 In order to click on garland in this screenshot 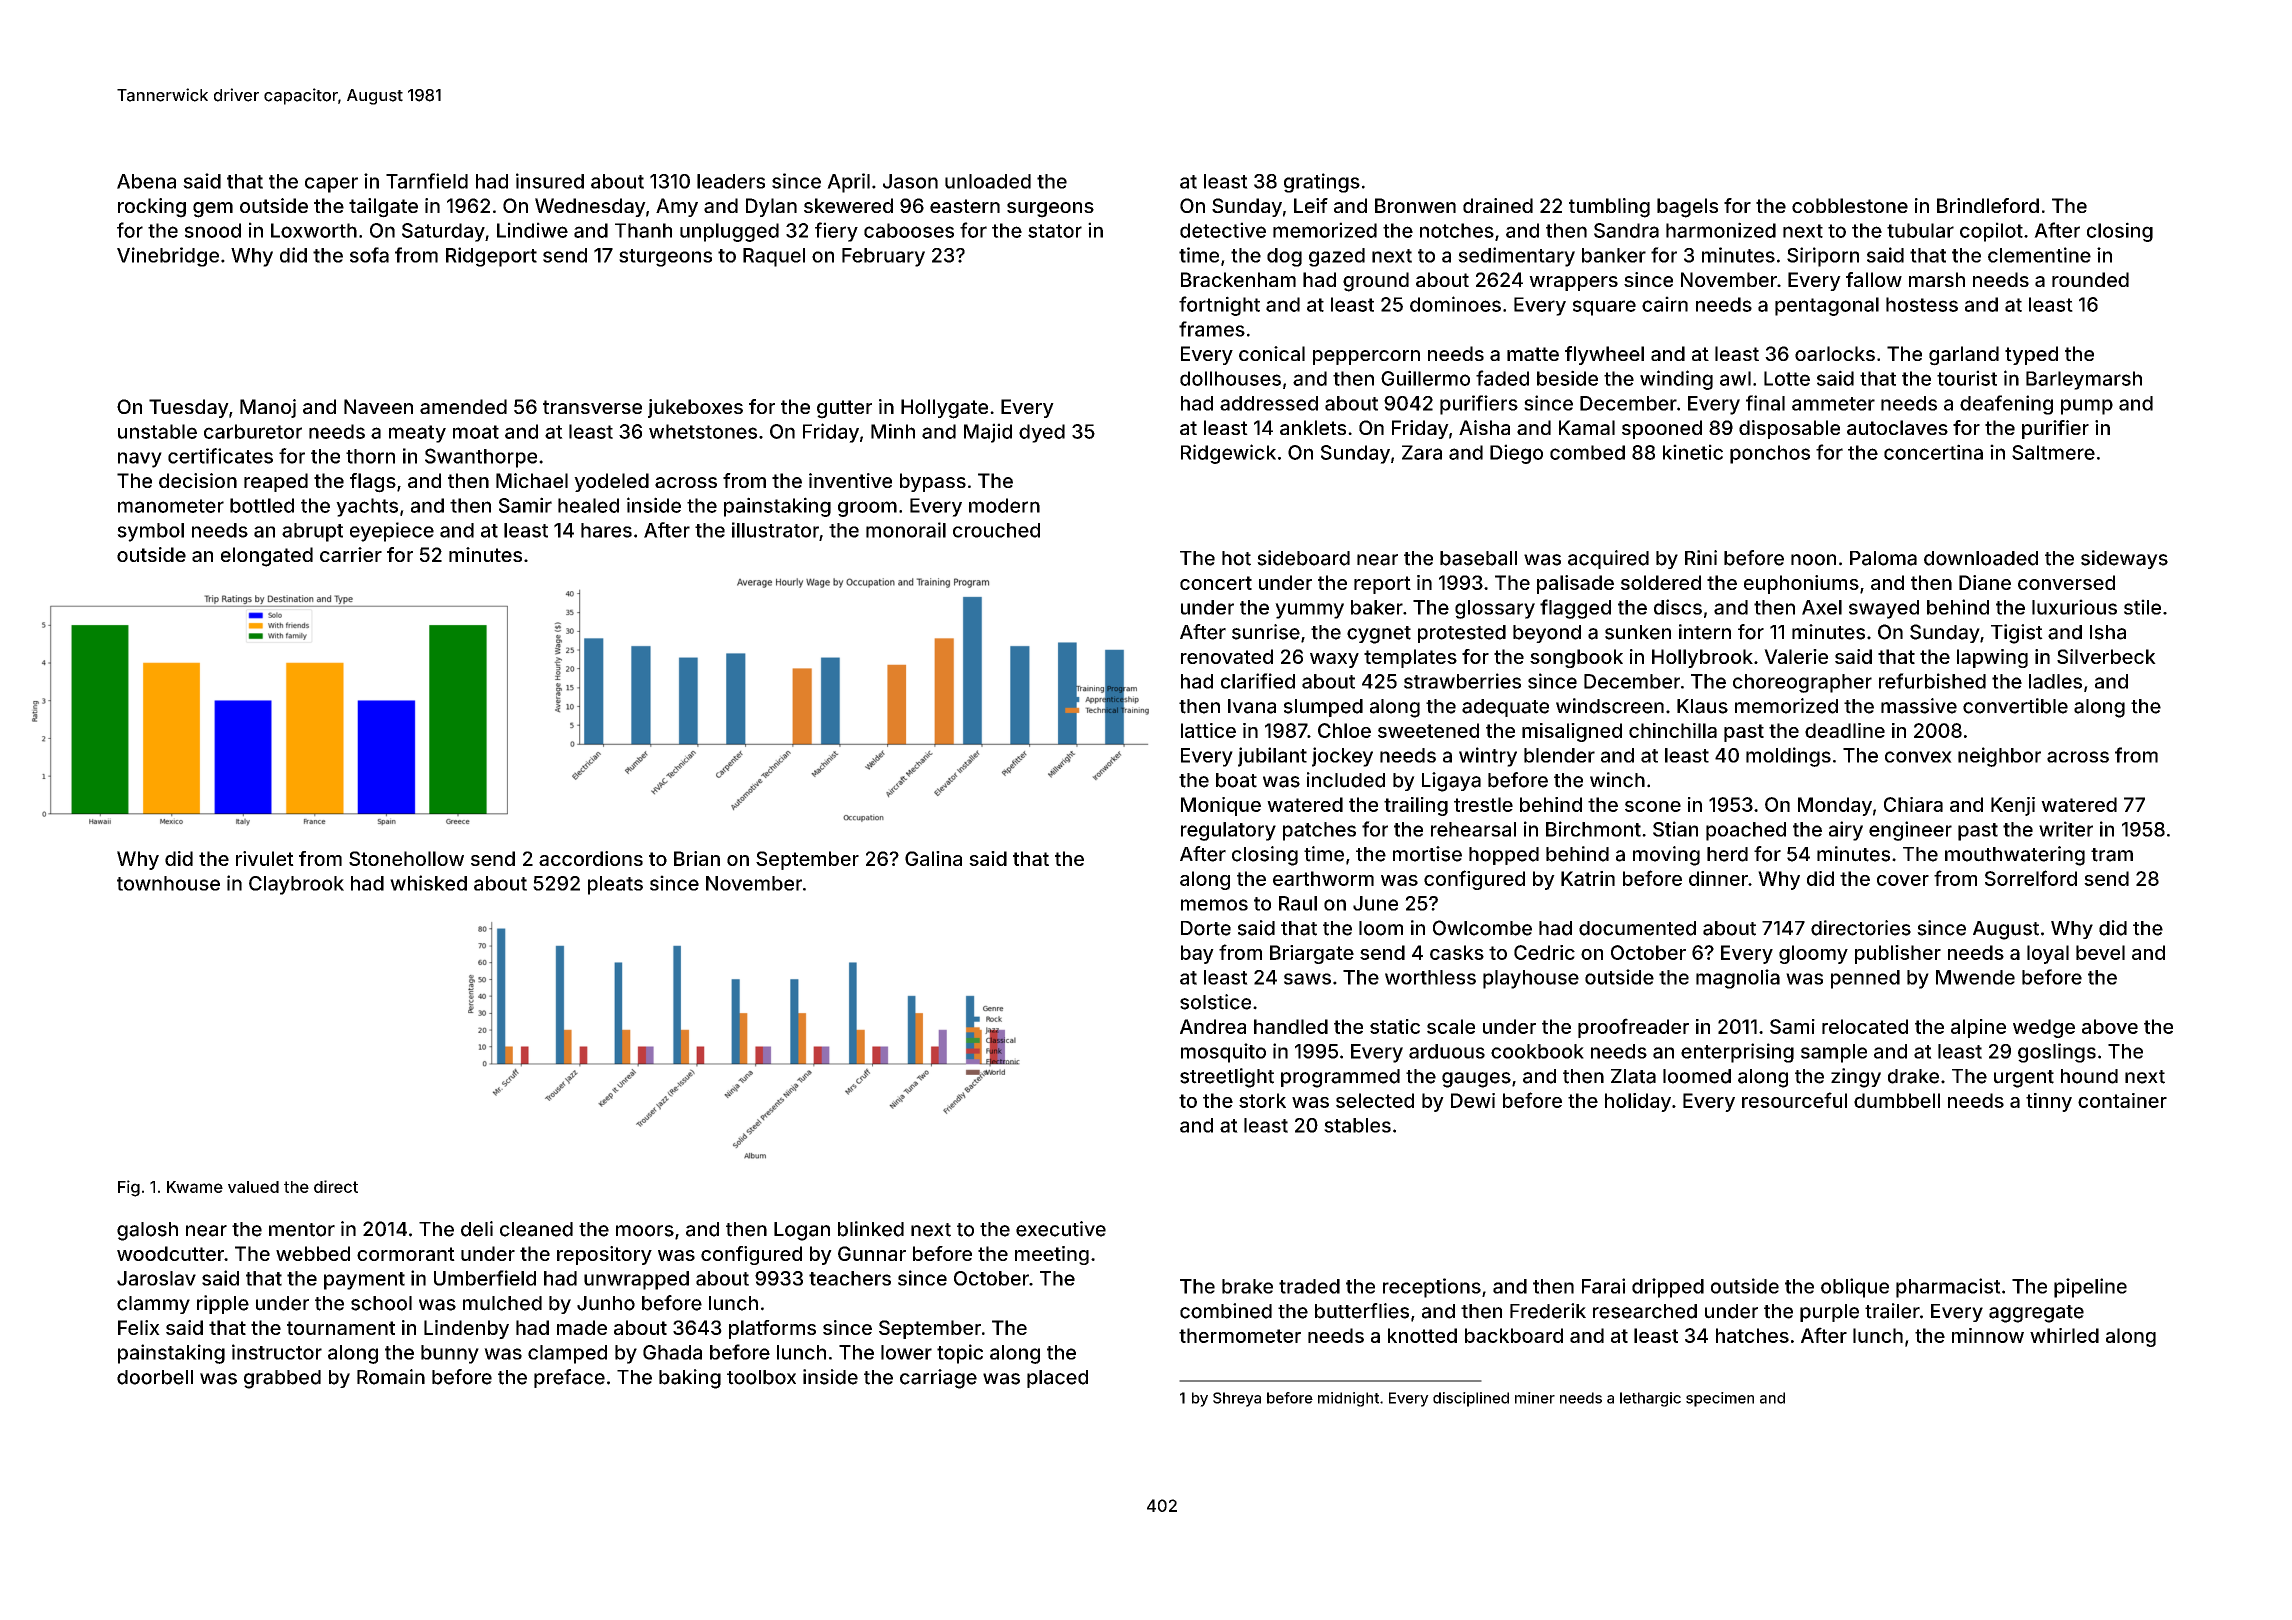, I will do `click(1964, 356)`.
